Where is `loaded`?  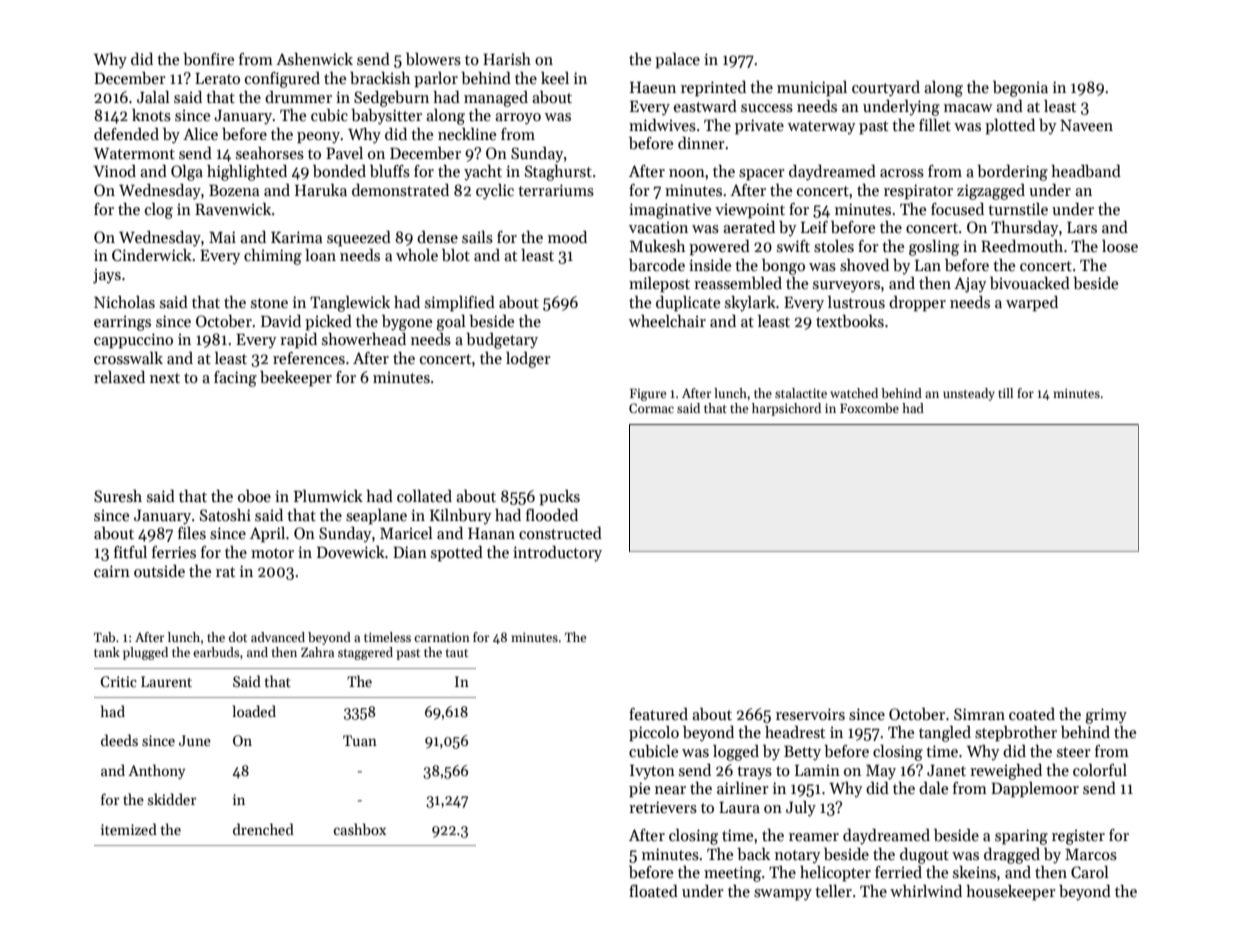 loaded is located at coordinates (254, 711).
